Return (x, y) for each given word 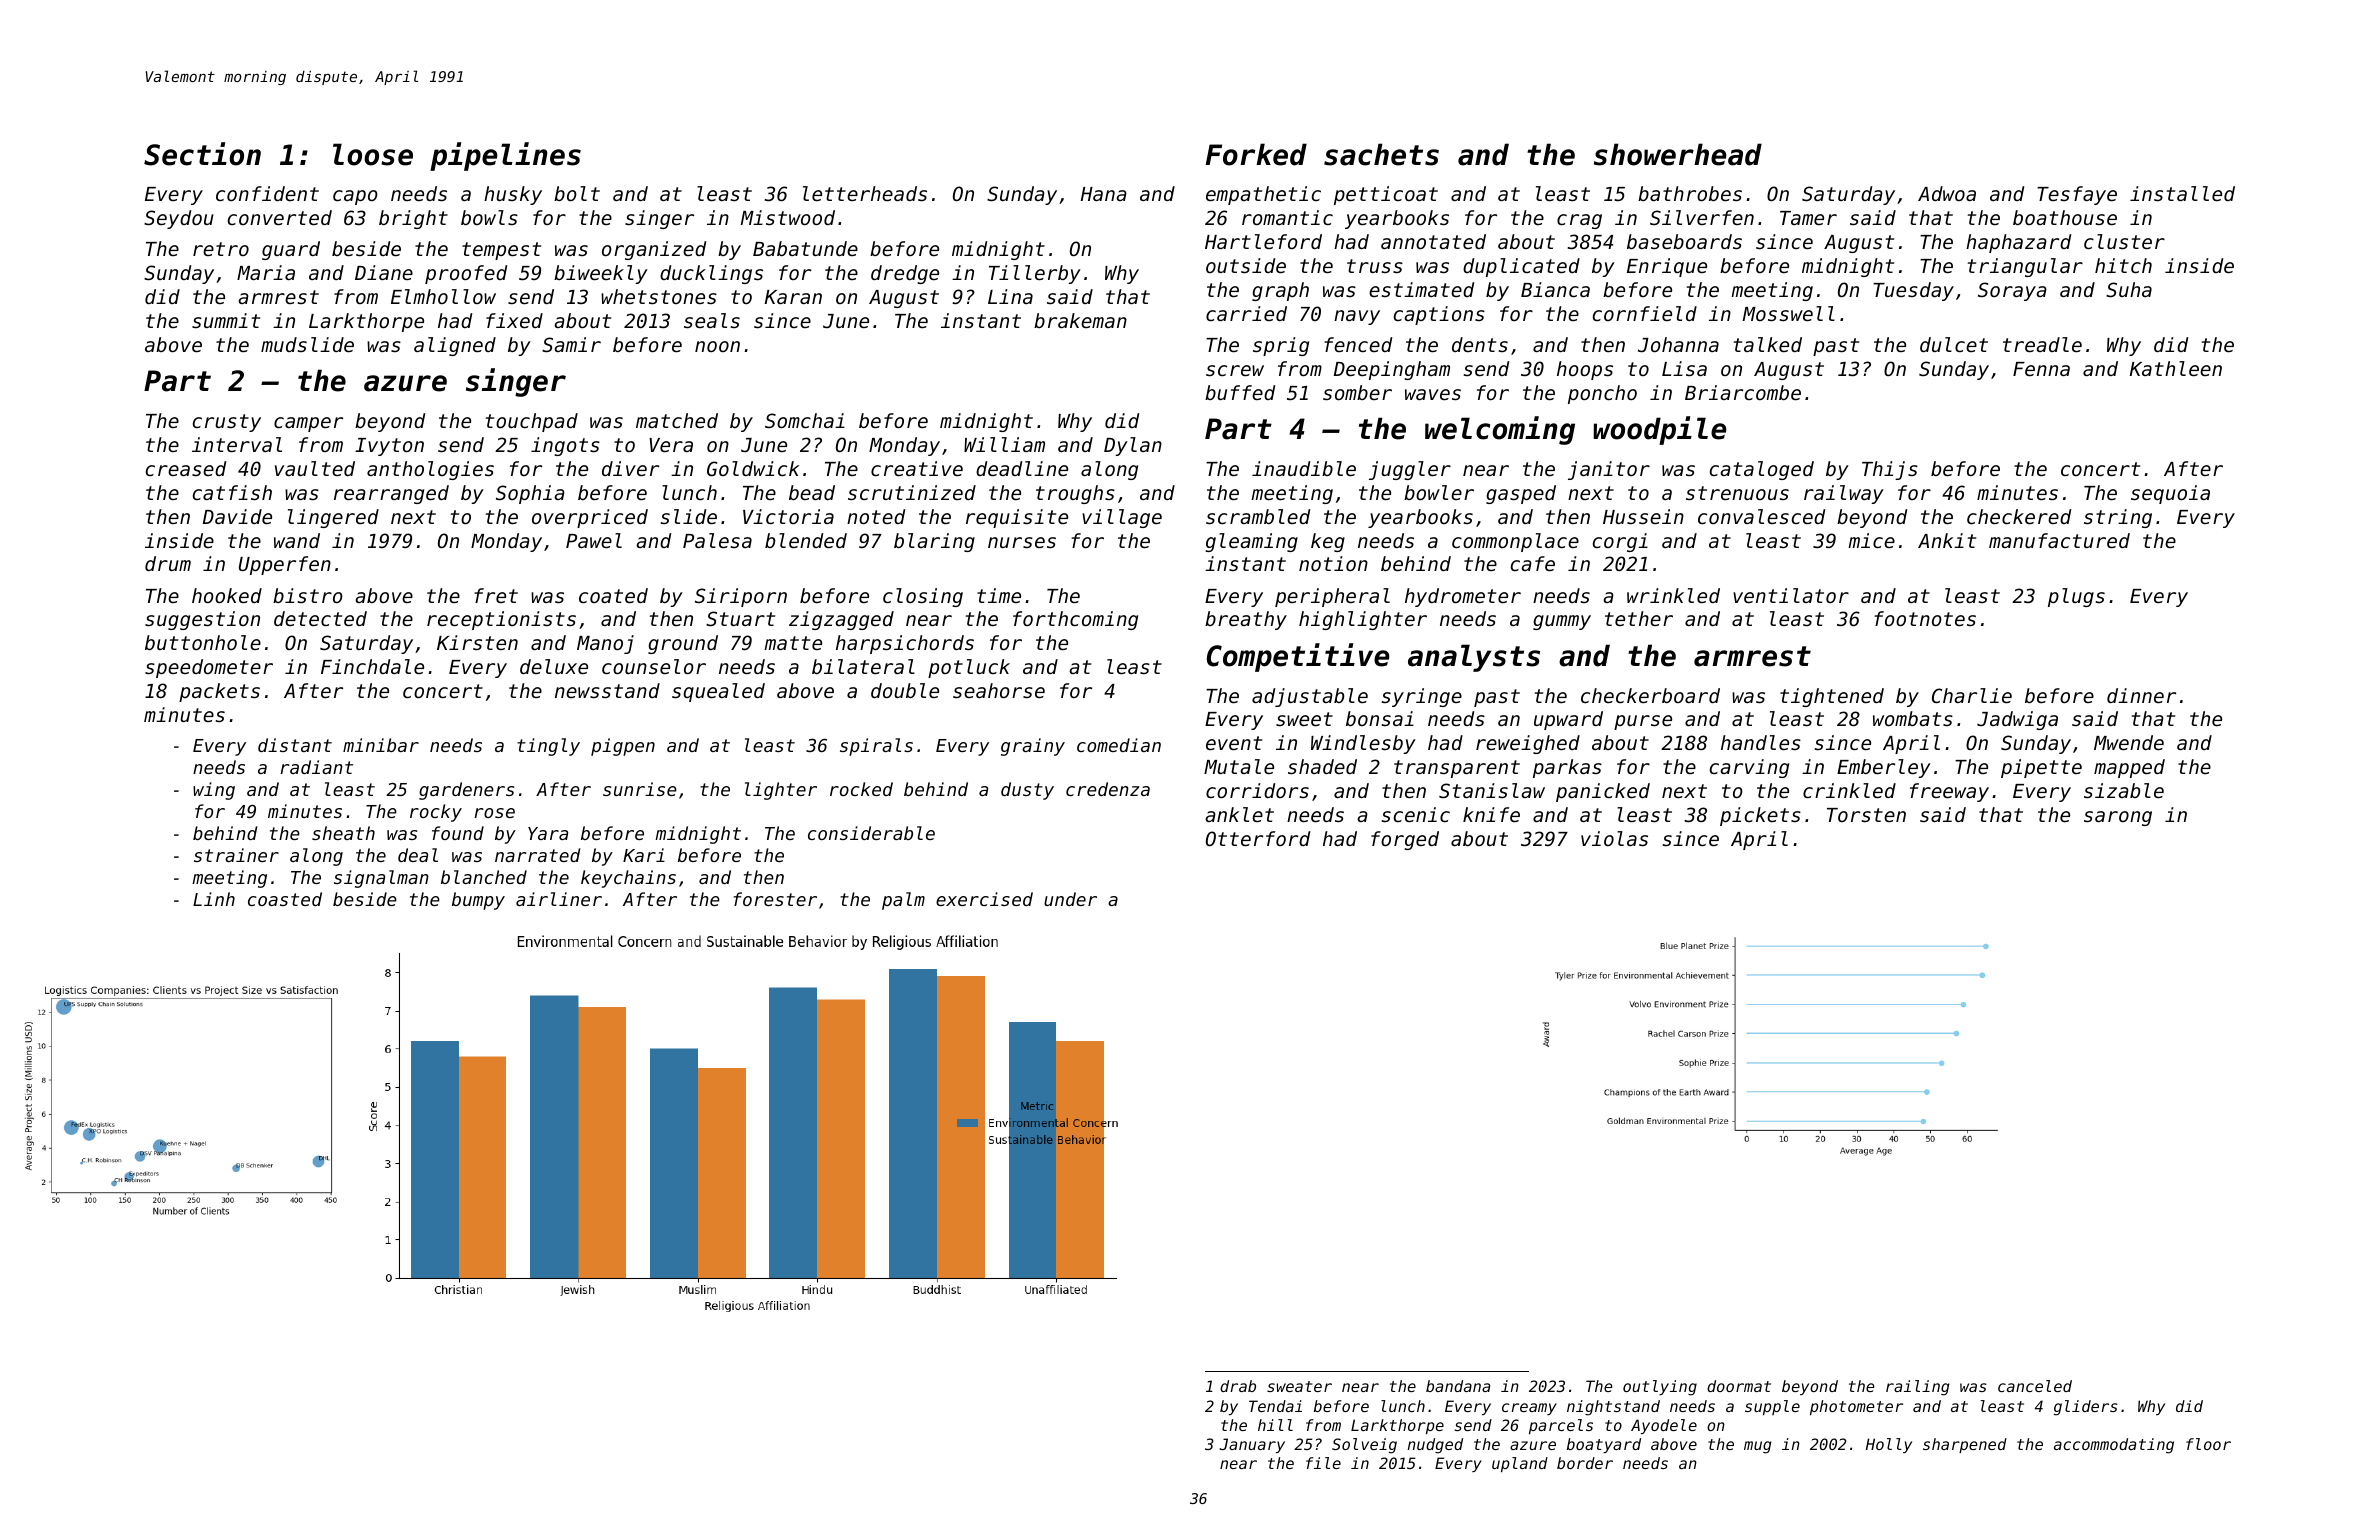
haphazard (2018, 243)
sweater (1299, 1386)
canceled (2035, 1386)
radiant (316, 767)
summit (226, 320)
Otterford (1258, 838)
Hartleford (1263, 241)
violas (1614, 838)
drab (1238, 1386)
